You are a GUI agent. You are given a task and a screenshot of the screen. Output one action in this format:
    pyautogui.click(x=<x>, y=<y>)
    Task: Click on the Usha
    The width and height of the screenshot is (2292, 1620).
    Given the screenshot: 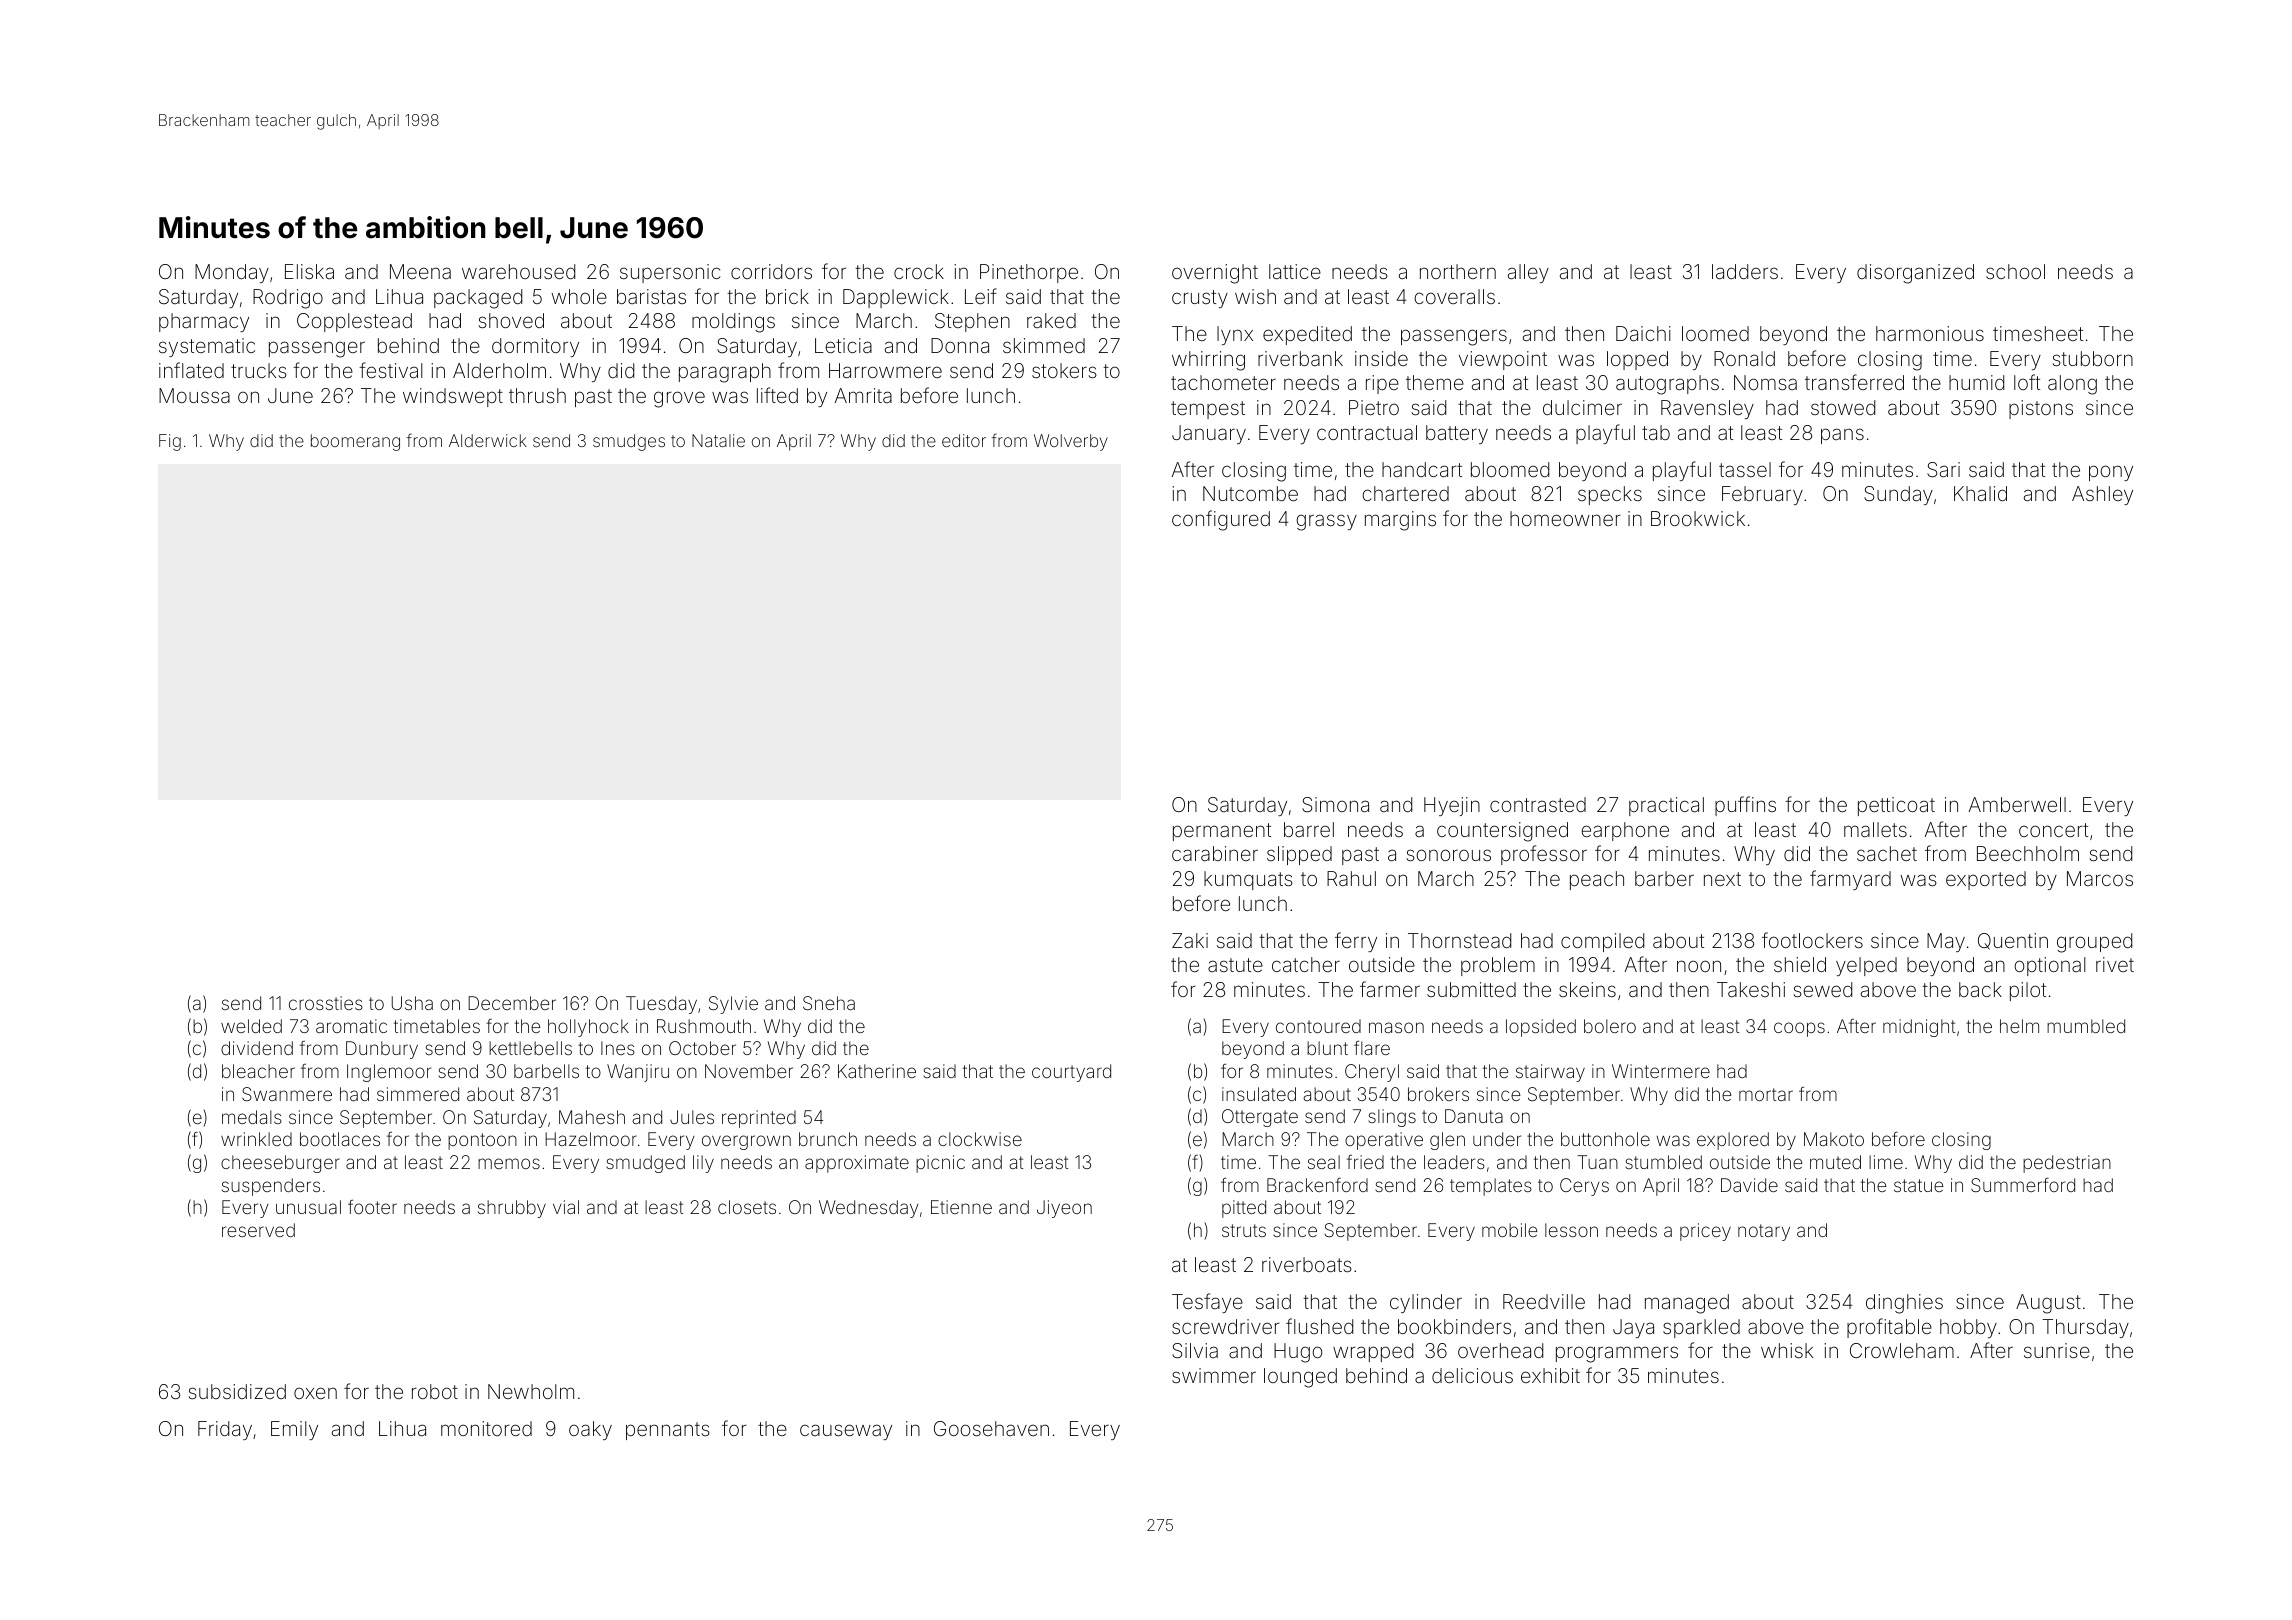 What is the action you would take?
    pyautogui.click(x=412, y=1003)
